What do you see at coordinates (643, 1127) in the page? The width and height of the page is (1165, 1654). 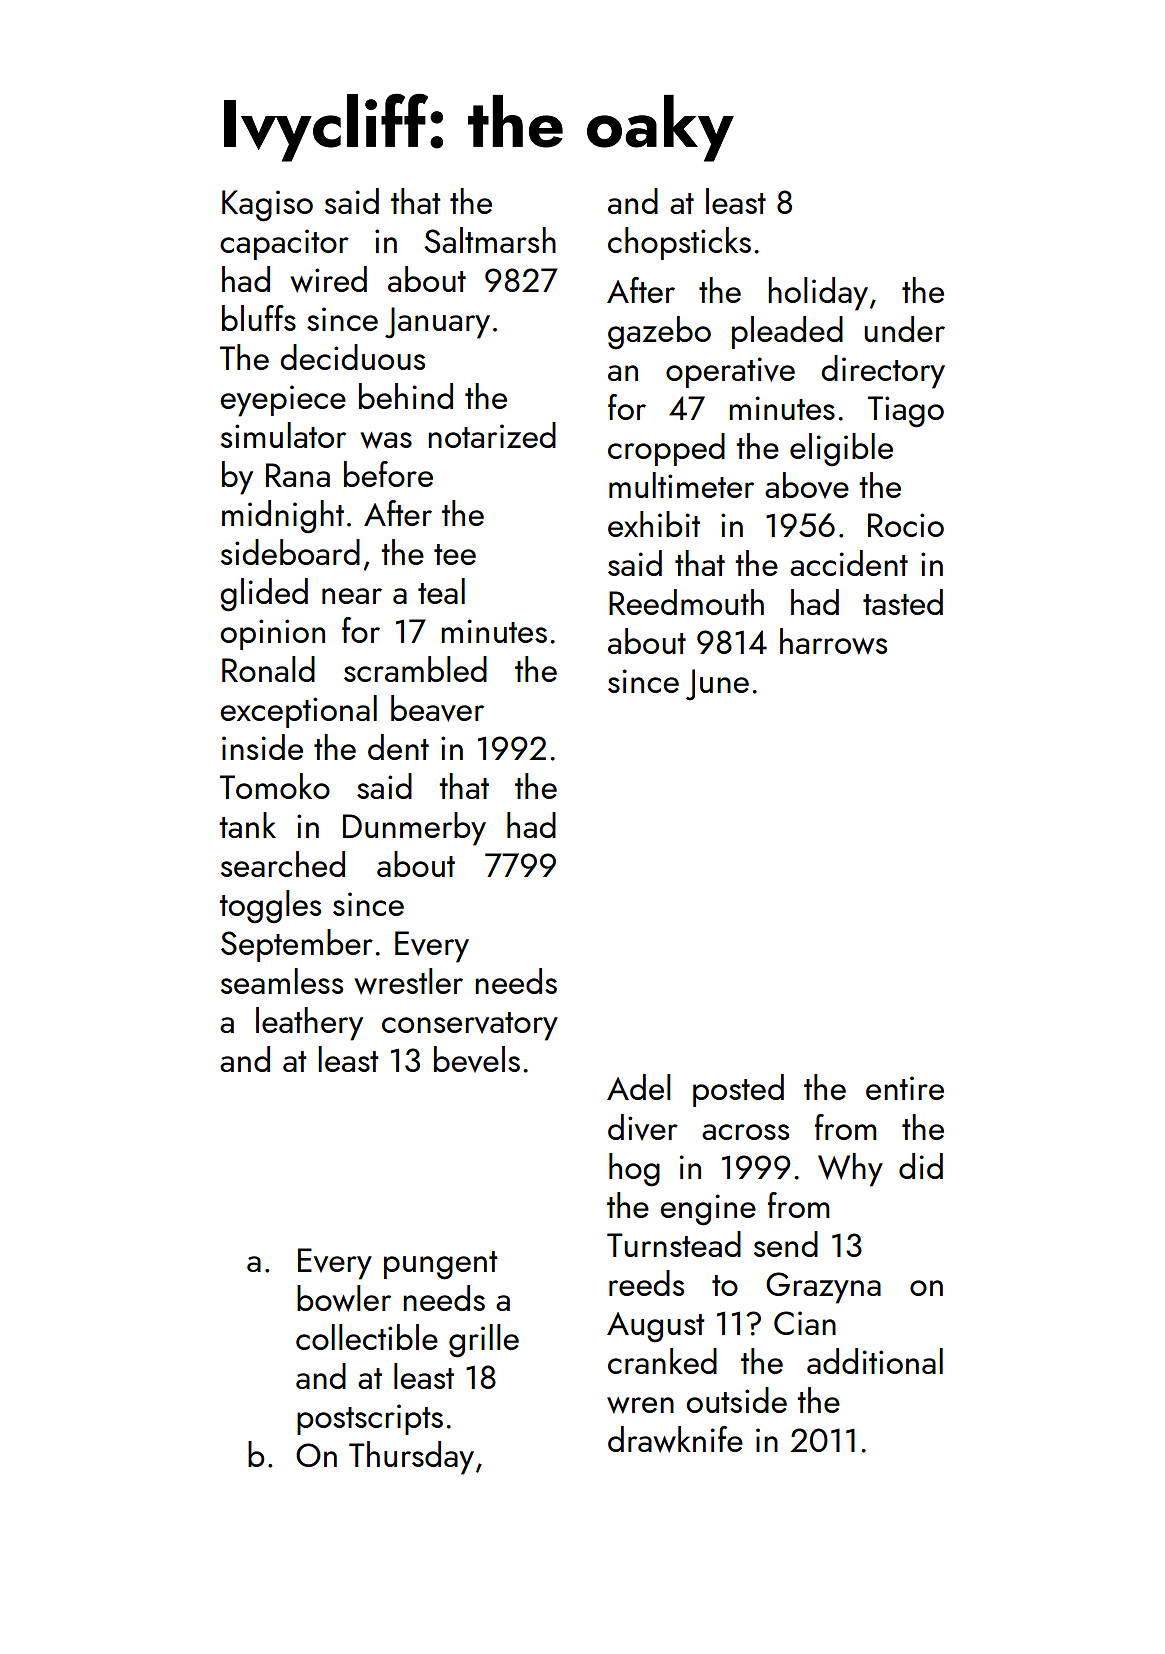 I see `diver` at bounding box center [643, 1127].
